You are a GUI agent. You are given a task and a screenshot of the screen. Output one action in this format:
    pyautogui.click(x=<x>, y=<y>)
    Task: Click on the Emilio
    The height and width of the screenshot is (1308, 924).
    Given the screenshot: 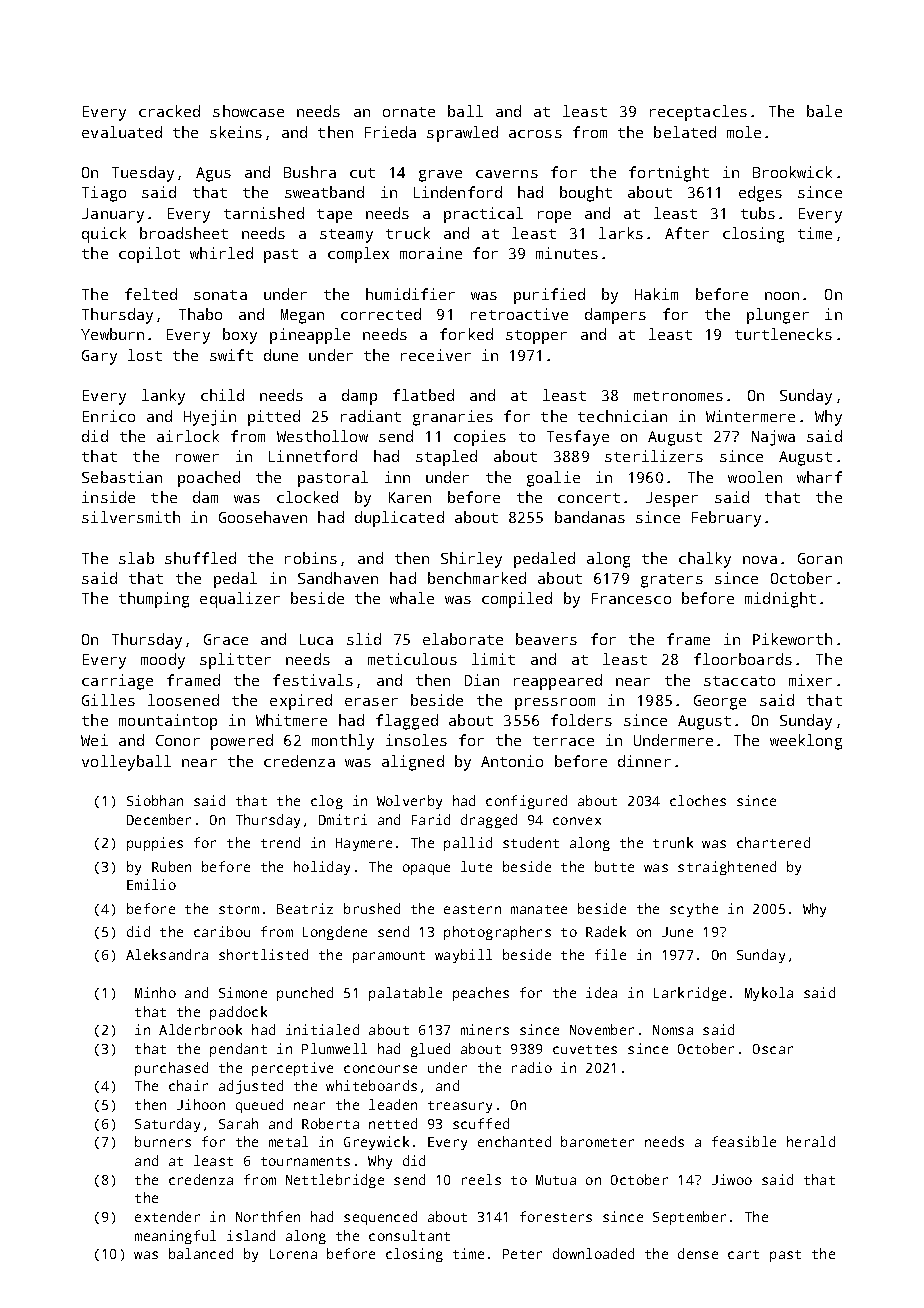 What is the action you would take?
    pyautogui.click(x=151, y=884)
